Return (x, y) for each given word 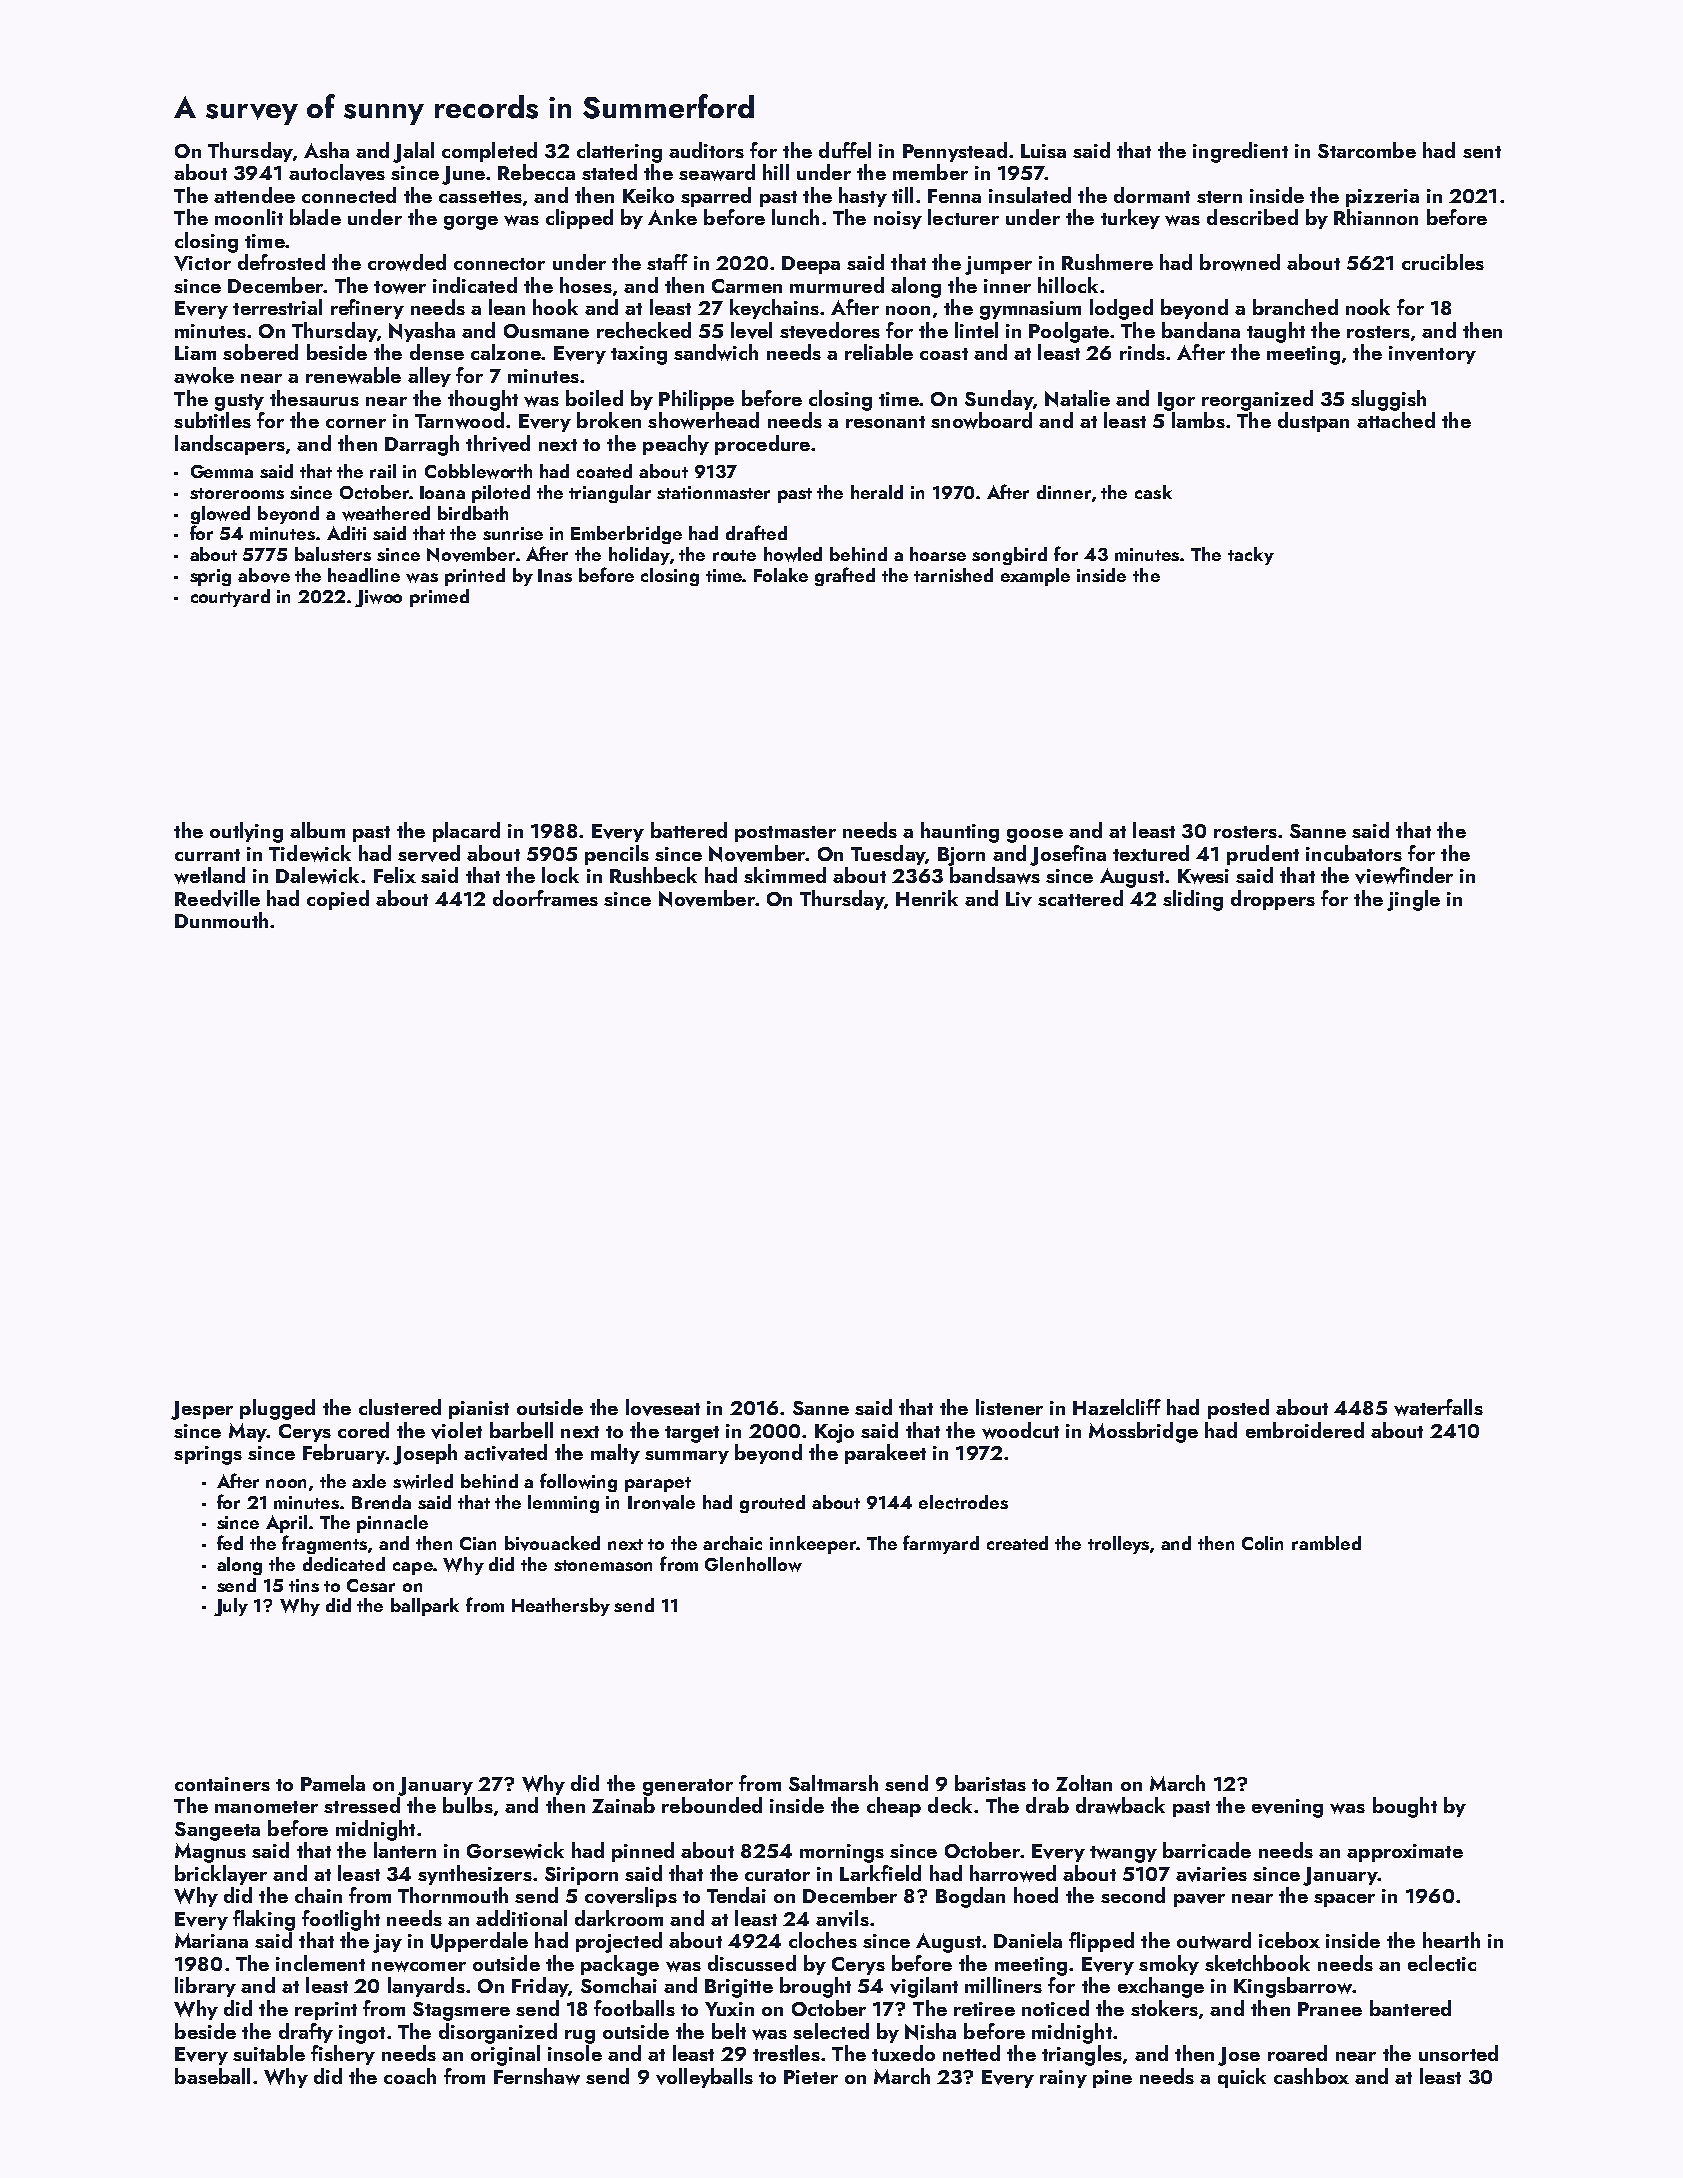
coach (410, 2076)
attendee (254, 195)
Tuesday (888, 855)
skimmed (785, 875)
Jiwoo (378, 598)
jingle (1413, 900)
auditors (706, 150)
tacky (1251, 556)
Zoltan (1084, 1783)
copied (338, 900)
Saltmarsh (833, 1783)
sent (1482, 152)
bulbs (468, 1805)
